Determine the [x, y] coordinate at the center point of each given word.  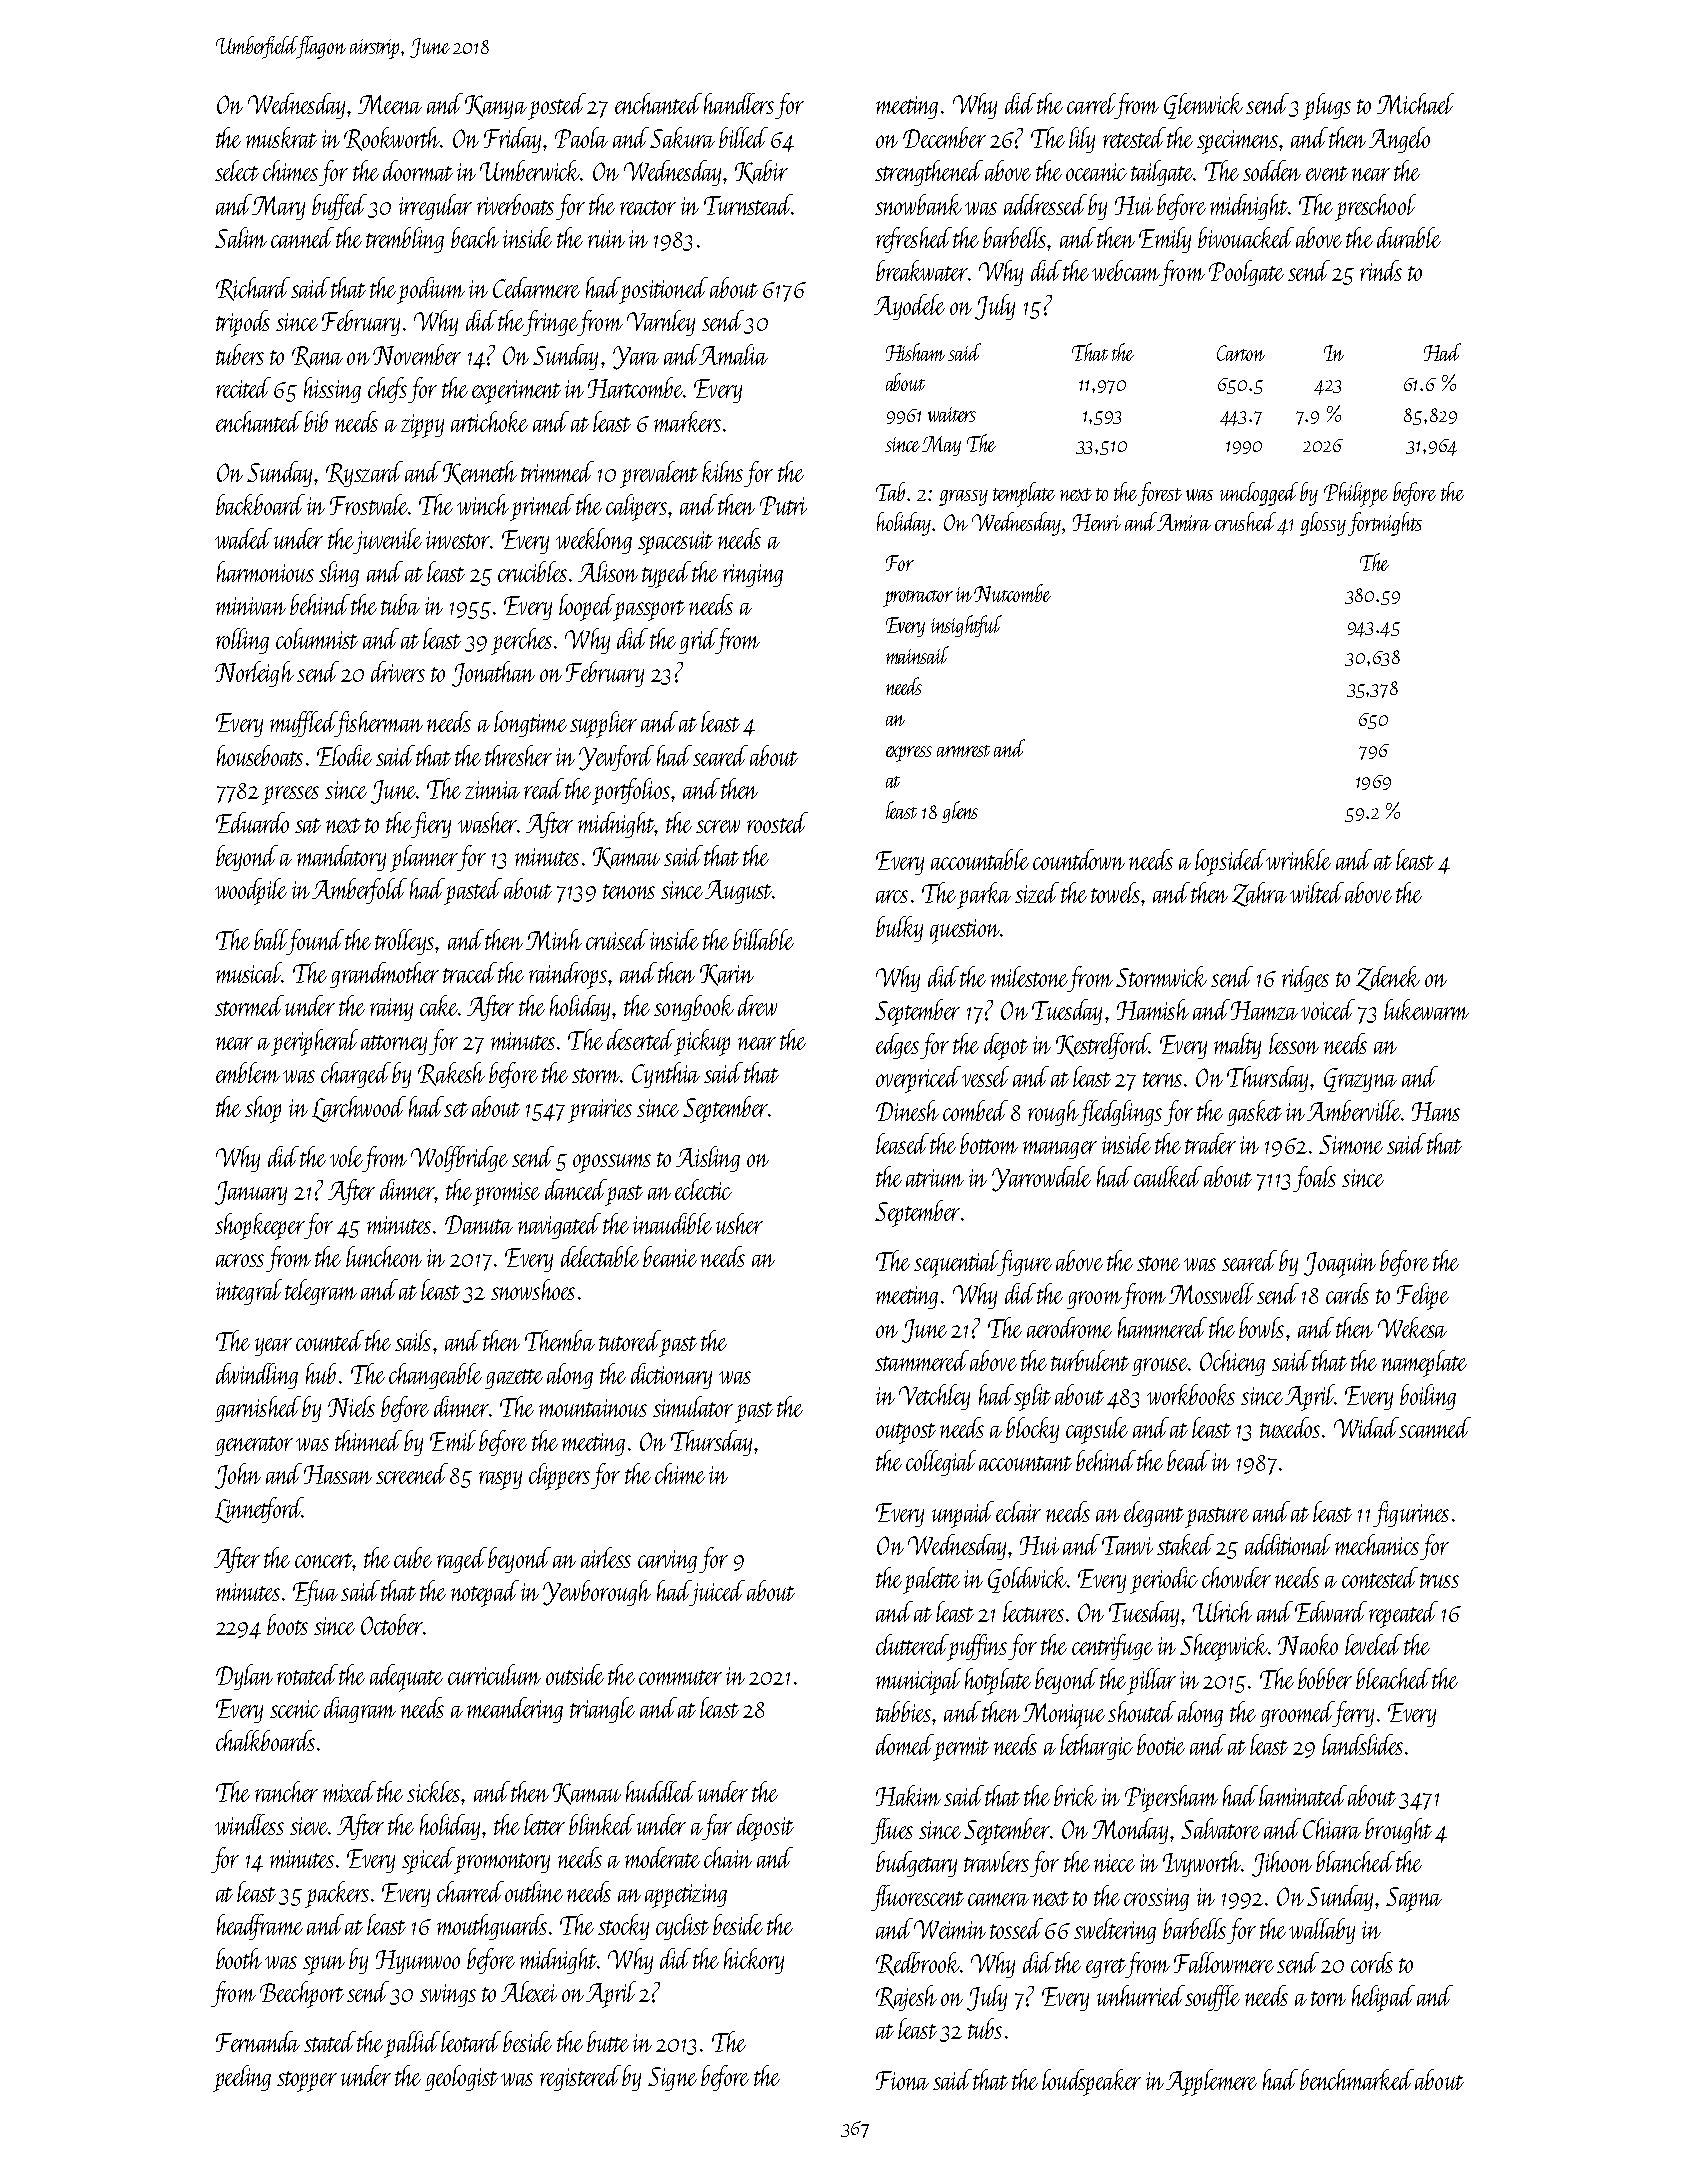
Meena [390, 104]
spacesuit [675, 543]
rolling [242, 641]
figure [1025, 1263]
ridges [1305, 979]
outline [534, 1891]
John [238, 1476]
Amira [1184, 522]
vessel [985, 1076]
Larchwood [359, 1109]
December [944, 137]
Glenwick [1203, 106]
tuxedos [1290, 1427]
